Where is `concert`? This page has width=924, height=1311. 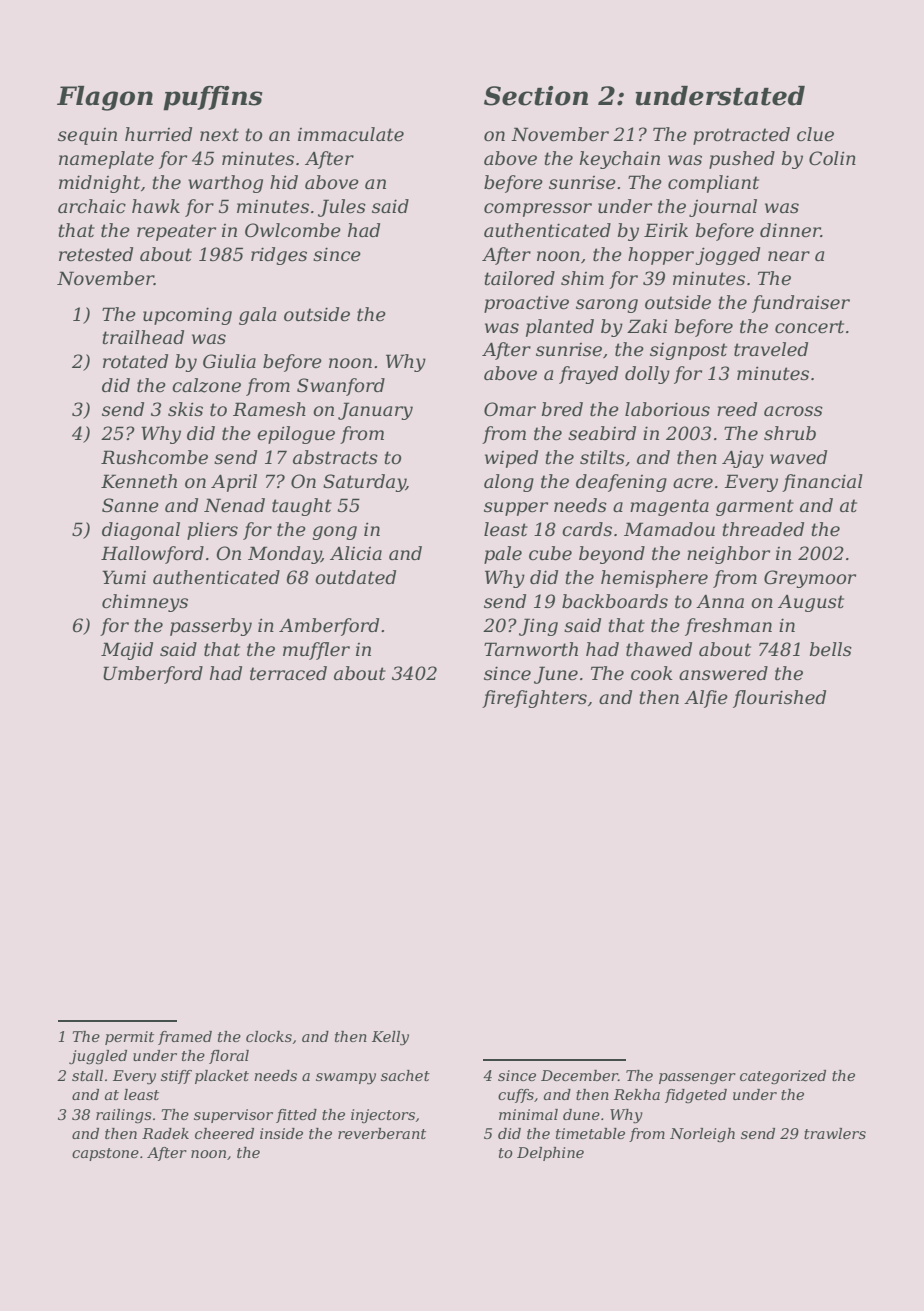 concert is located at coordinates (809, 327).
